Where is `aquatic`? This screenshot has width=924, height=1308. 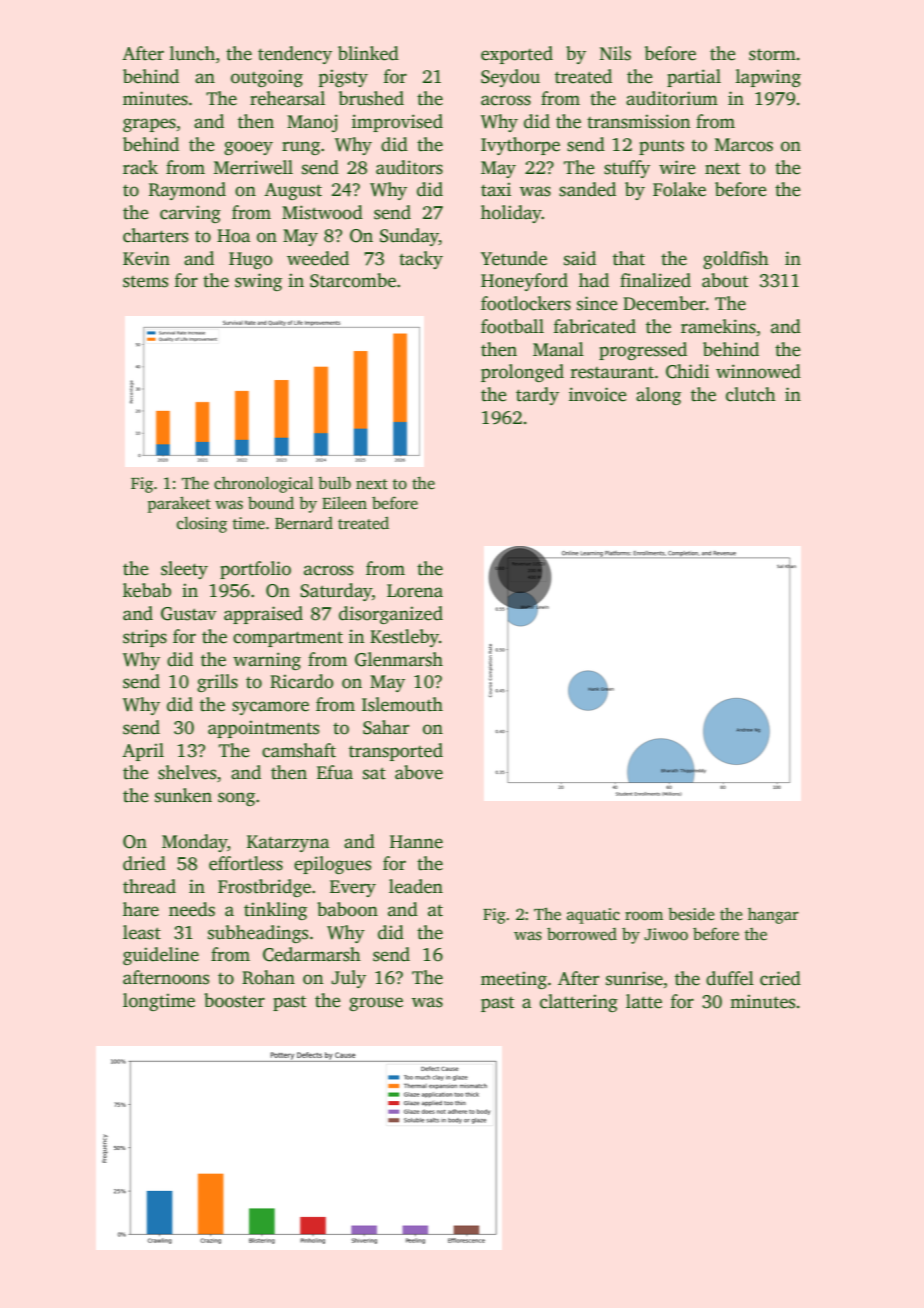
aquatic is located at coordinates (593, 916).
